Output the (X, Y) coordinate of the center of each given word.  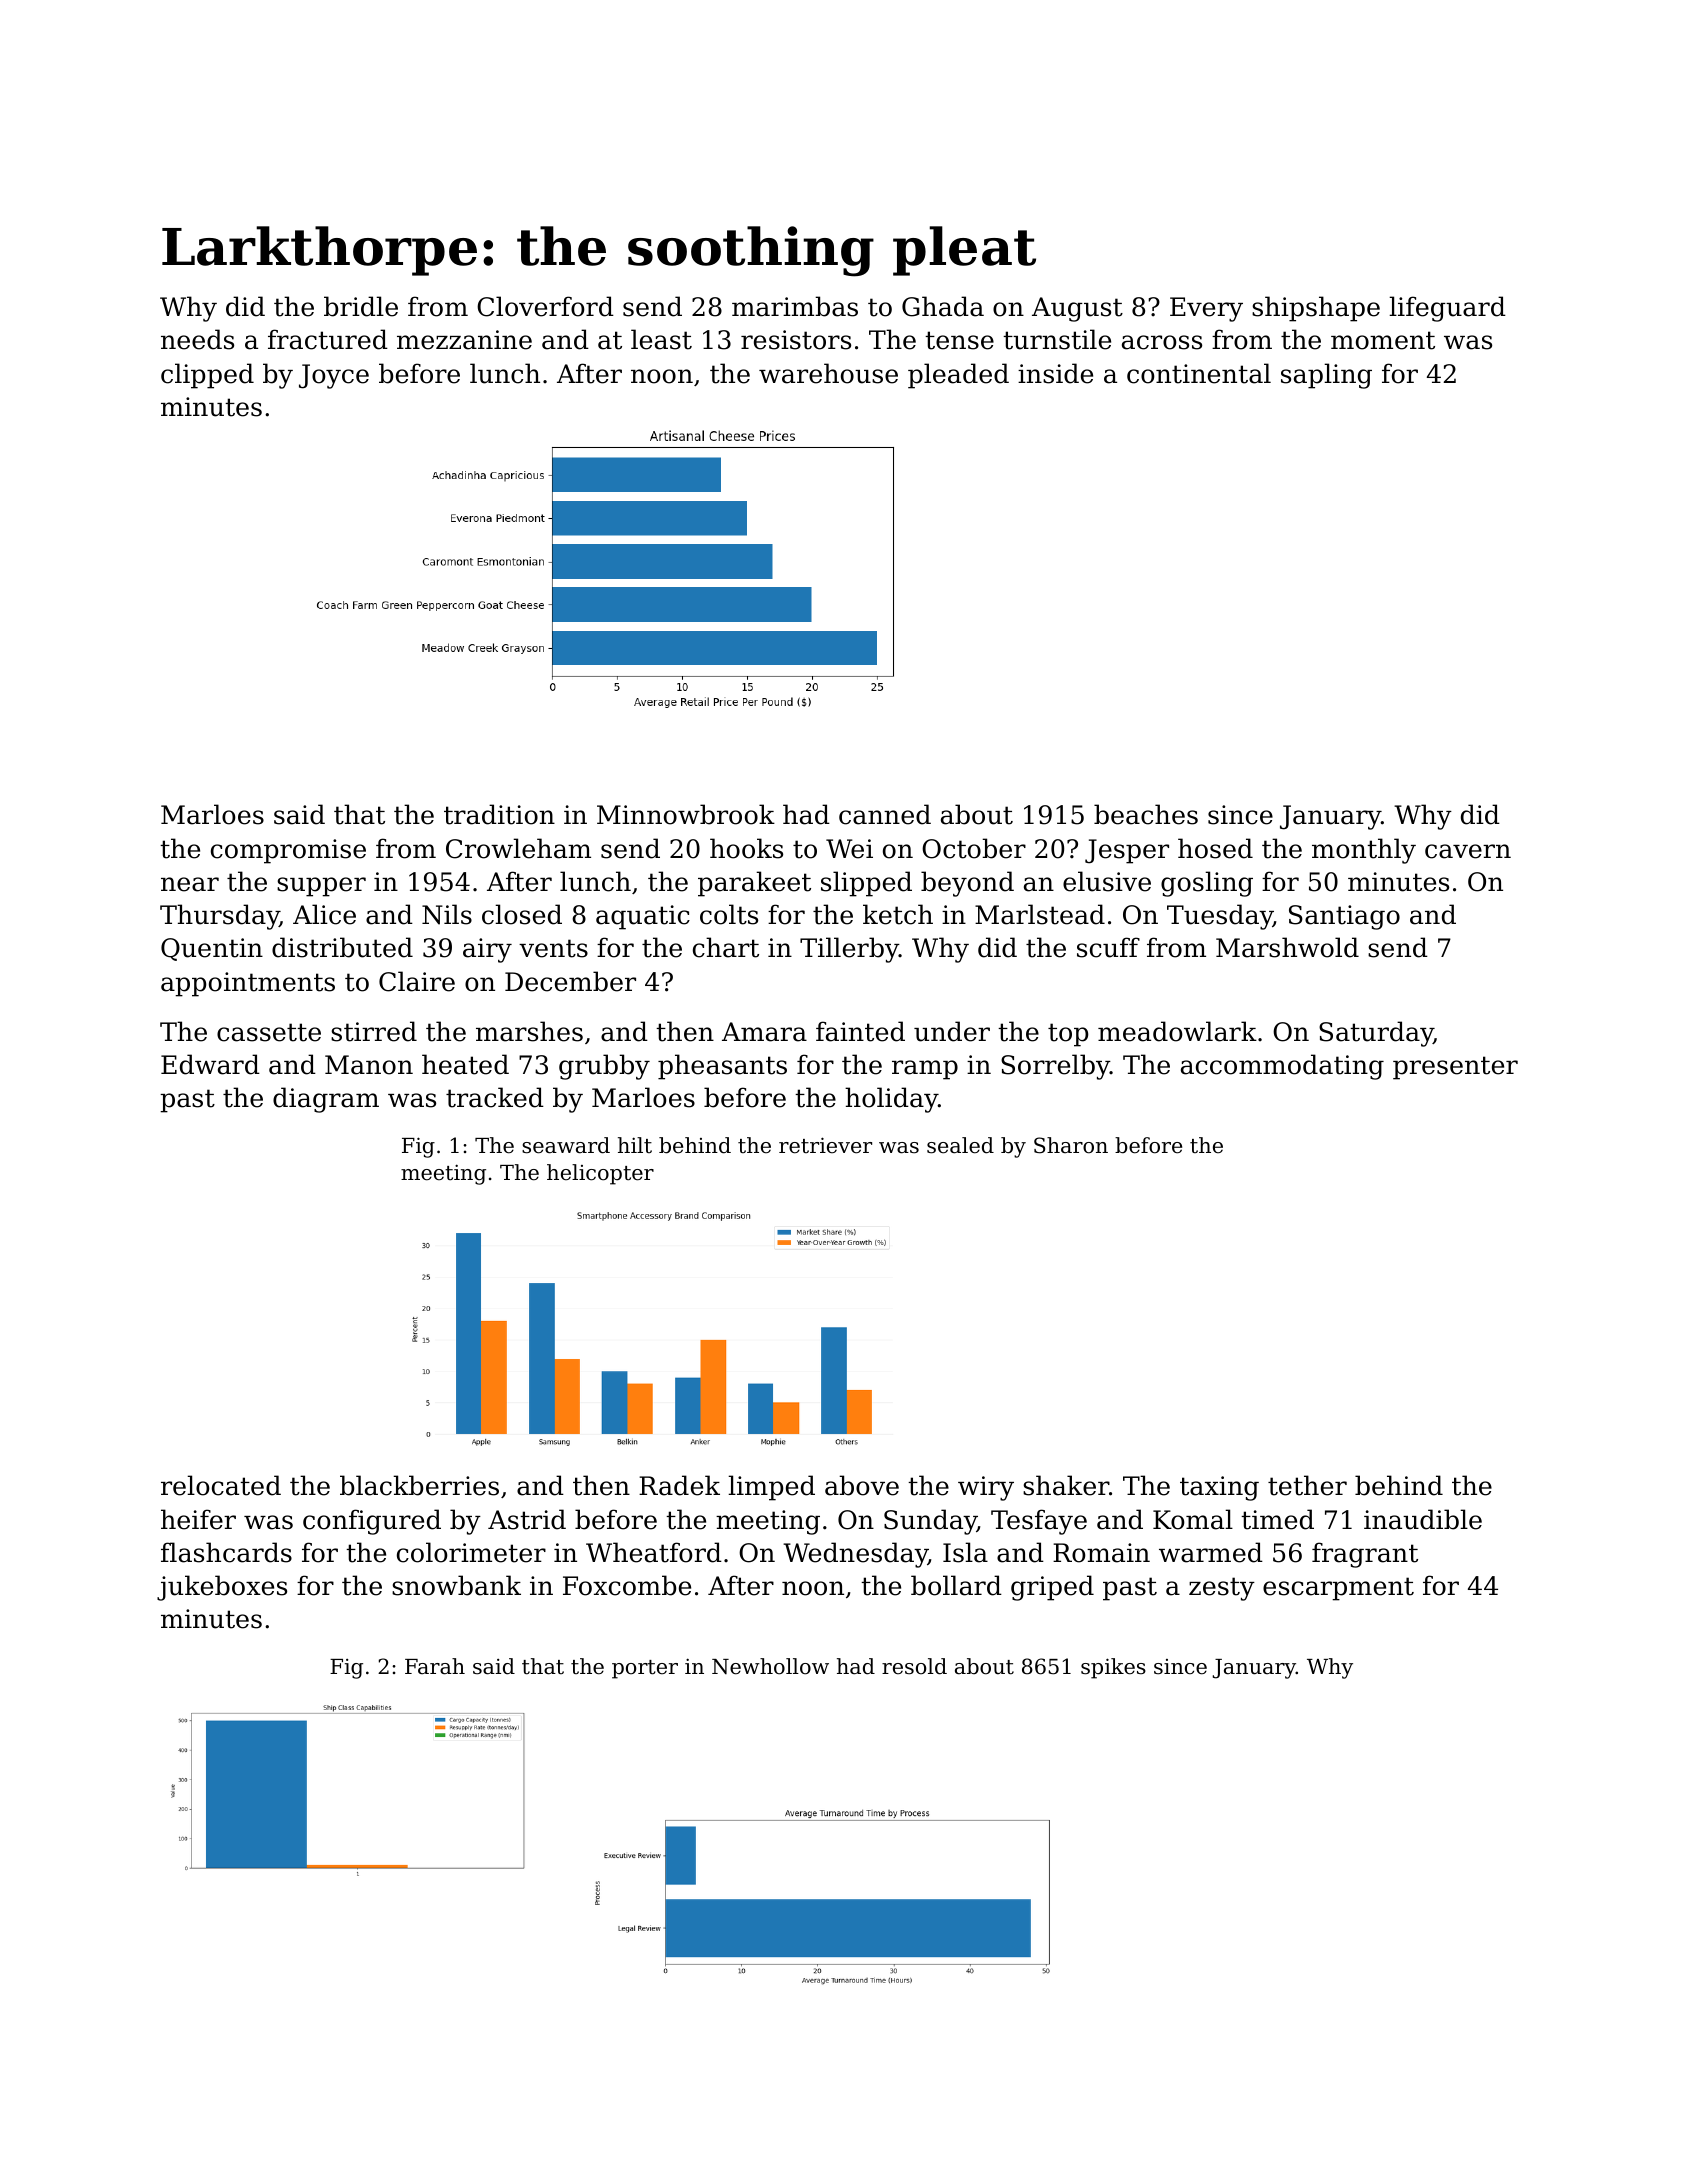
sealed (960, 1145)
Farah (435, 1666)
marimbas (795, 306)
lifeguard (1447, 309)
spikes (1113, 1668)
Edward (210, 1064)
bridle (361, 306)
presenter (1455, 1068)
